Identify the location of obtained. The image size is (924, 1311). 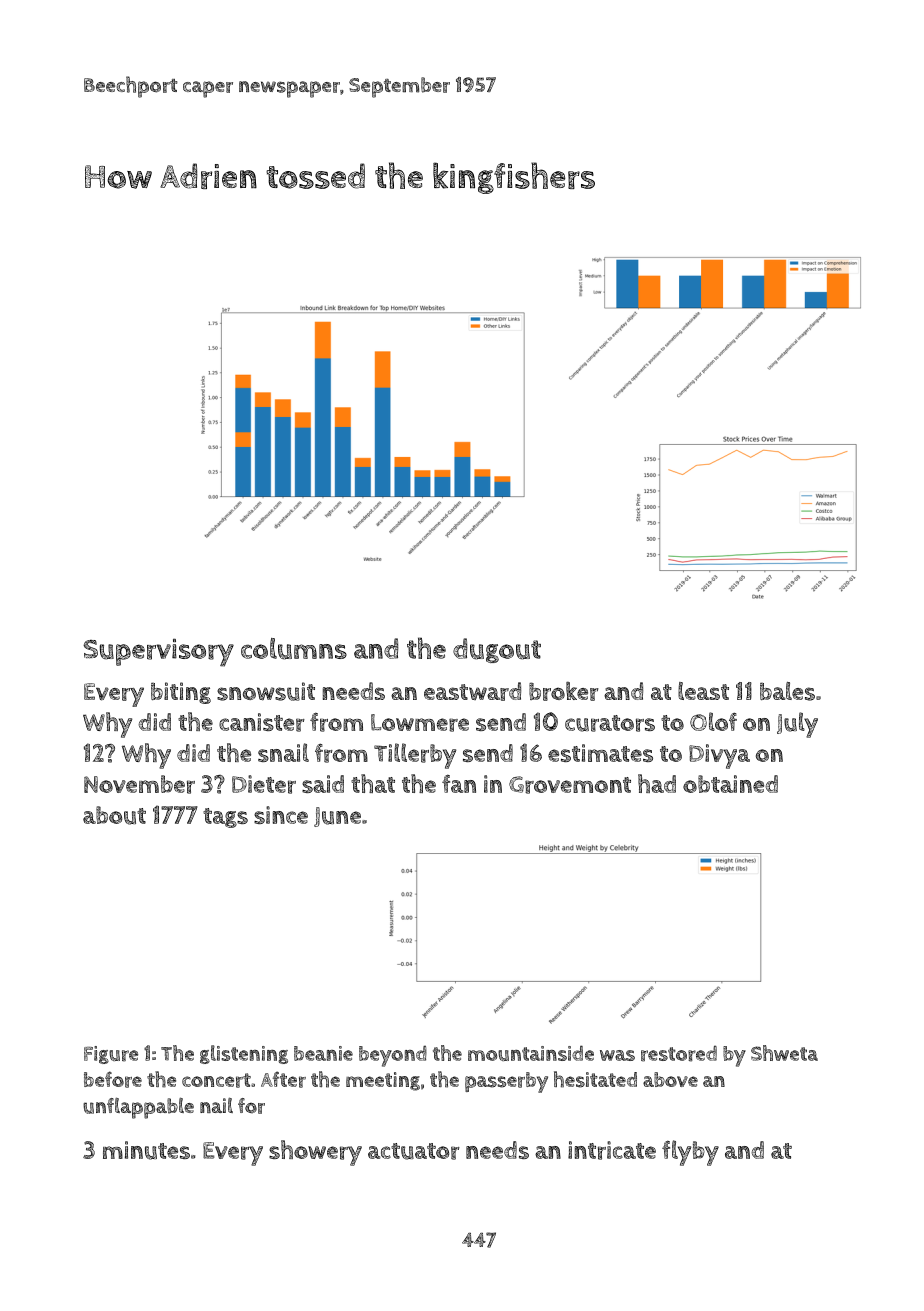
(730, 784).
